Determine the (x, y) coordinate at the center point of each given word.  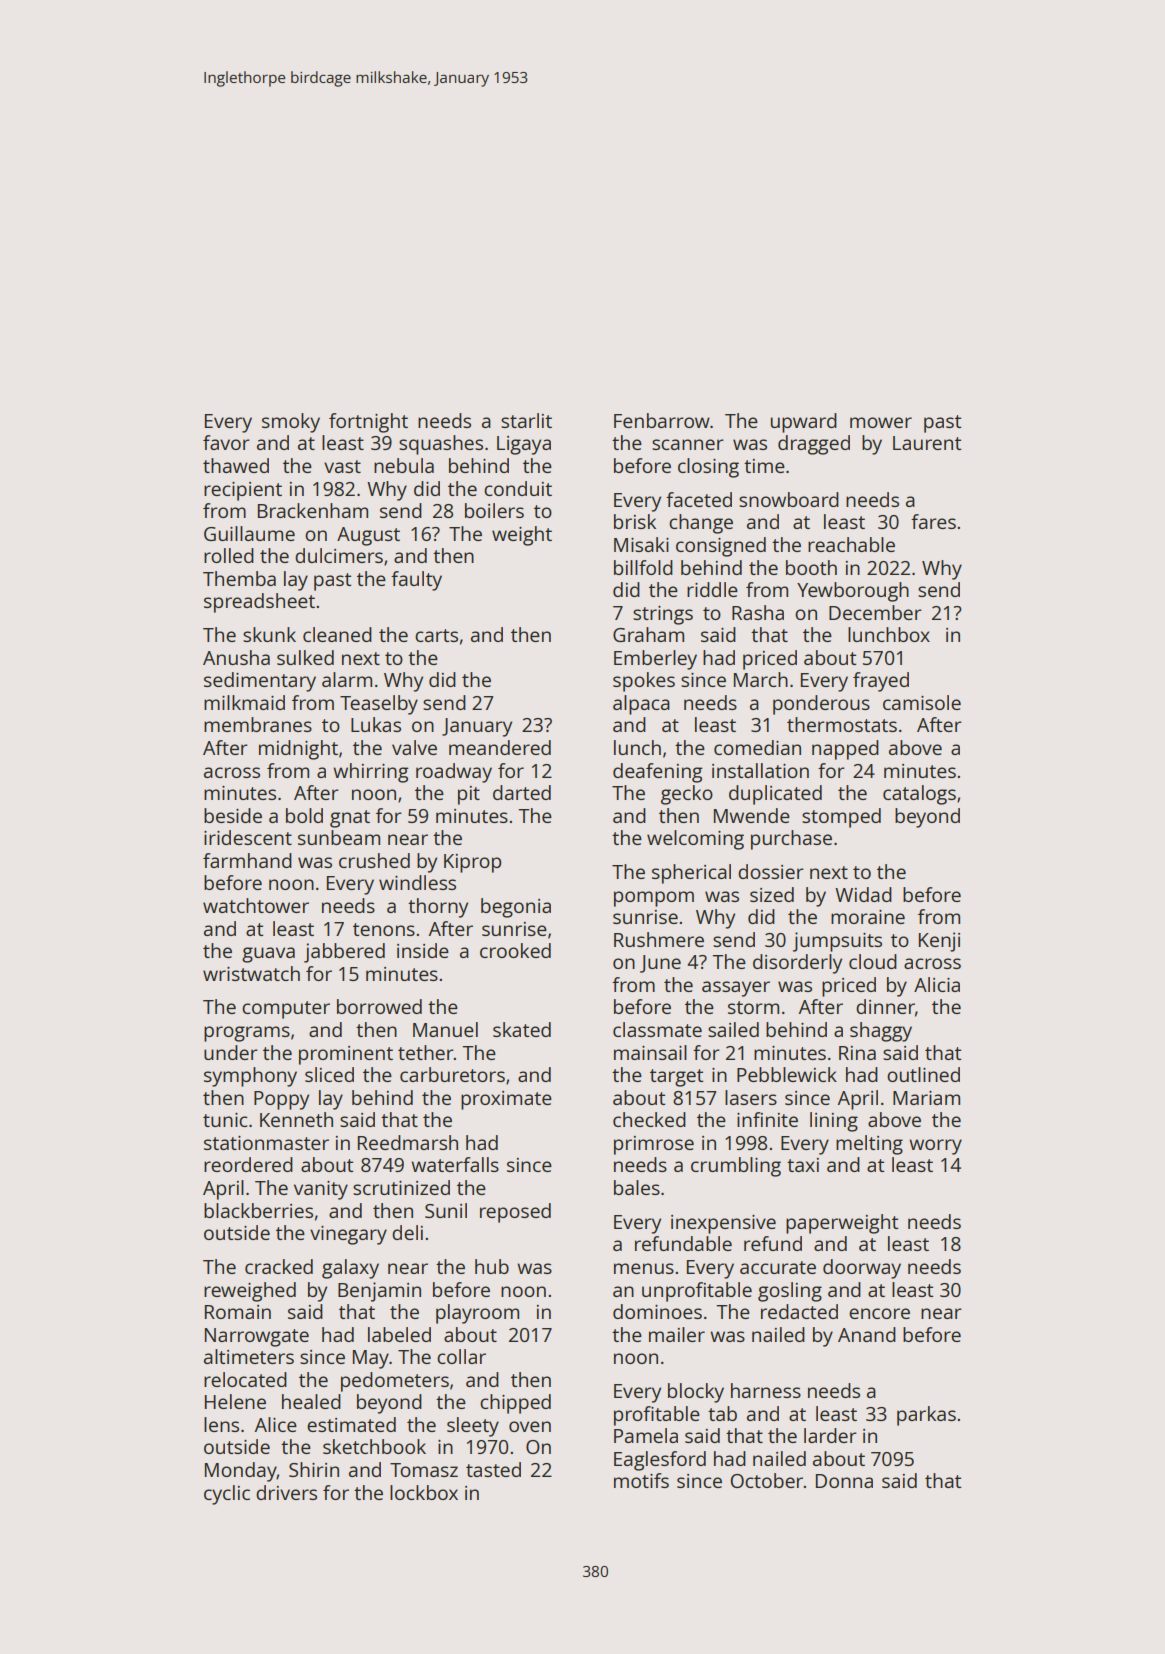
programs (247, 1034)
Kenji (939, 942)
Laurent (927, 443)
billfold (643, 567)
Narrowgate (257, 1337)
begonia (516, 908)
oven (530, 1426)
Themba (239, 578)
